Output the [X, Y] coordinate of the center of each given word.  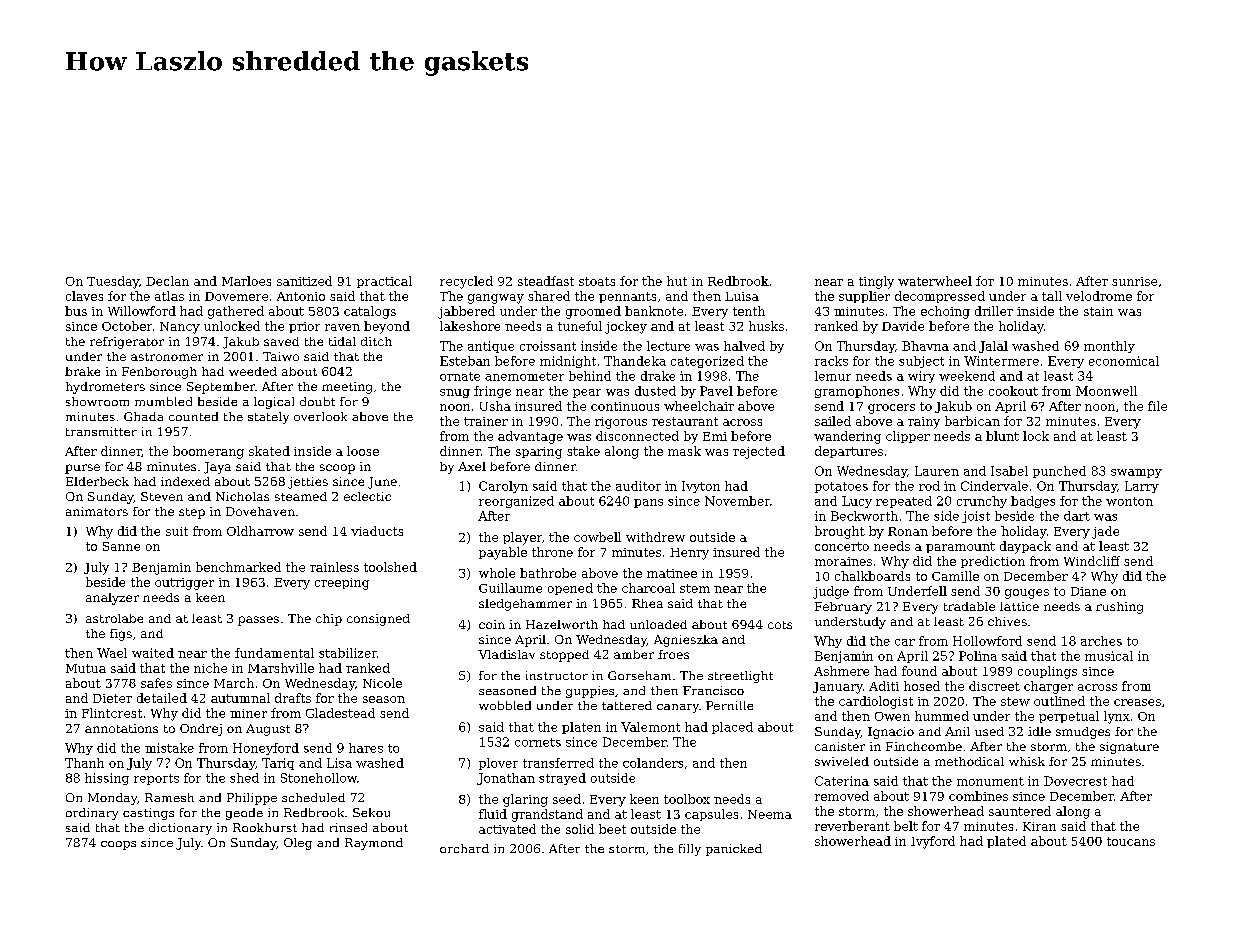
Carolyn [503, 487]
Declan [167, 281]
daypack [1025, 547]
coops [118, 845]
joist [976, 517]
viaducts [377, 531]
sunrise [1134, 281]
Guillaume [510, 588]
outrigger [184, 584]
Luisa [742, 296]
